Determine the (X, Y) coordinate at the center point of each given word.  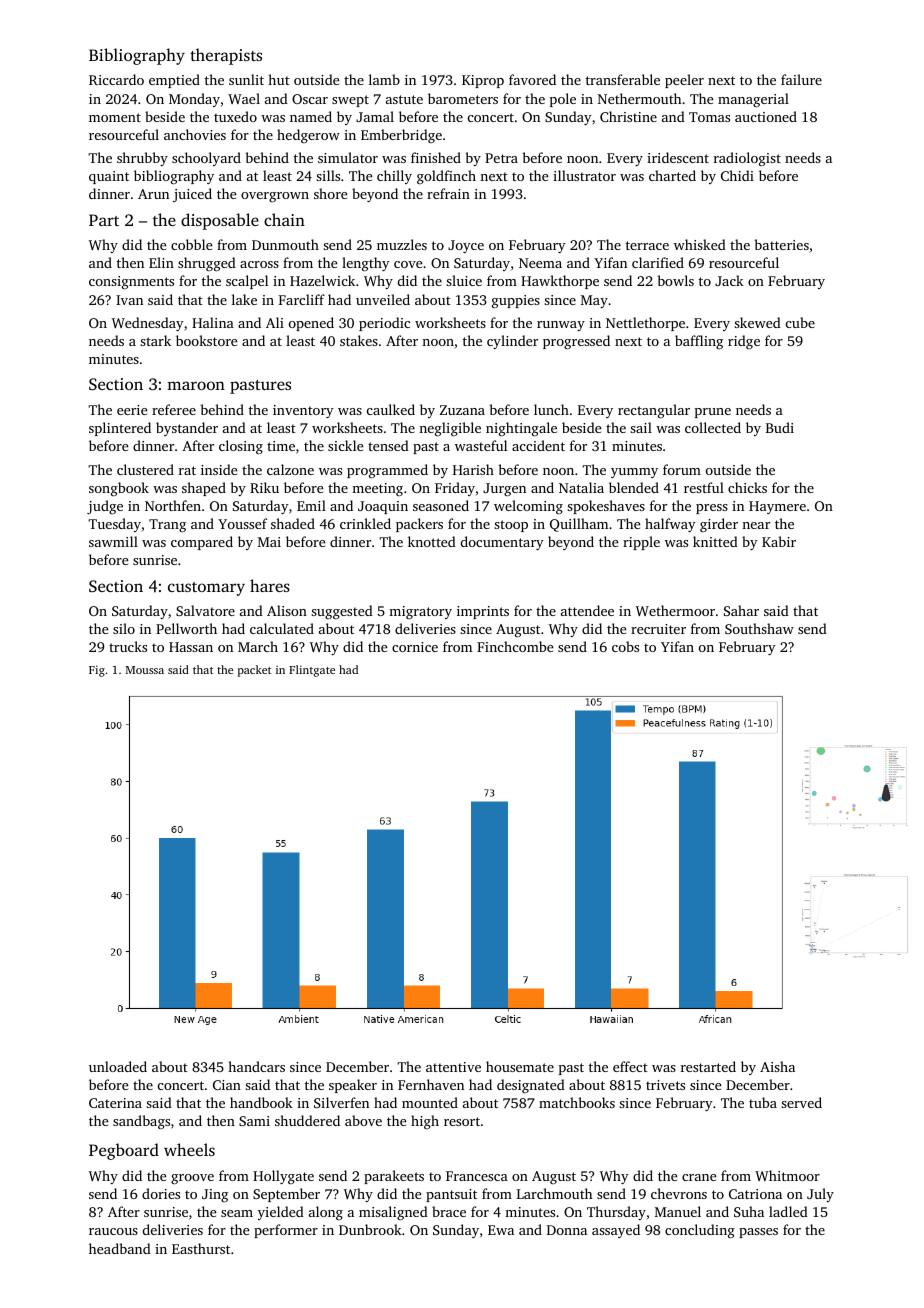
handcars (256, 1066)
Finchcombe (515, 646)
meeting (377, 489)
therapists (226, 56)
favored (532, 79)
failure (801, 79)
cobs (625, 646)
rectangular (654, 411)
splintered (120, 429)
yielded (281, 1213)
